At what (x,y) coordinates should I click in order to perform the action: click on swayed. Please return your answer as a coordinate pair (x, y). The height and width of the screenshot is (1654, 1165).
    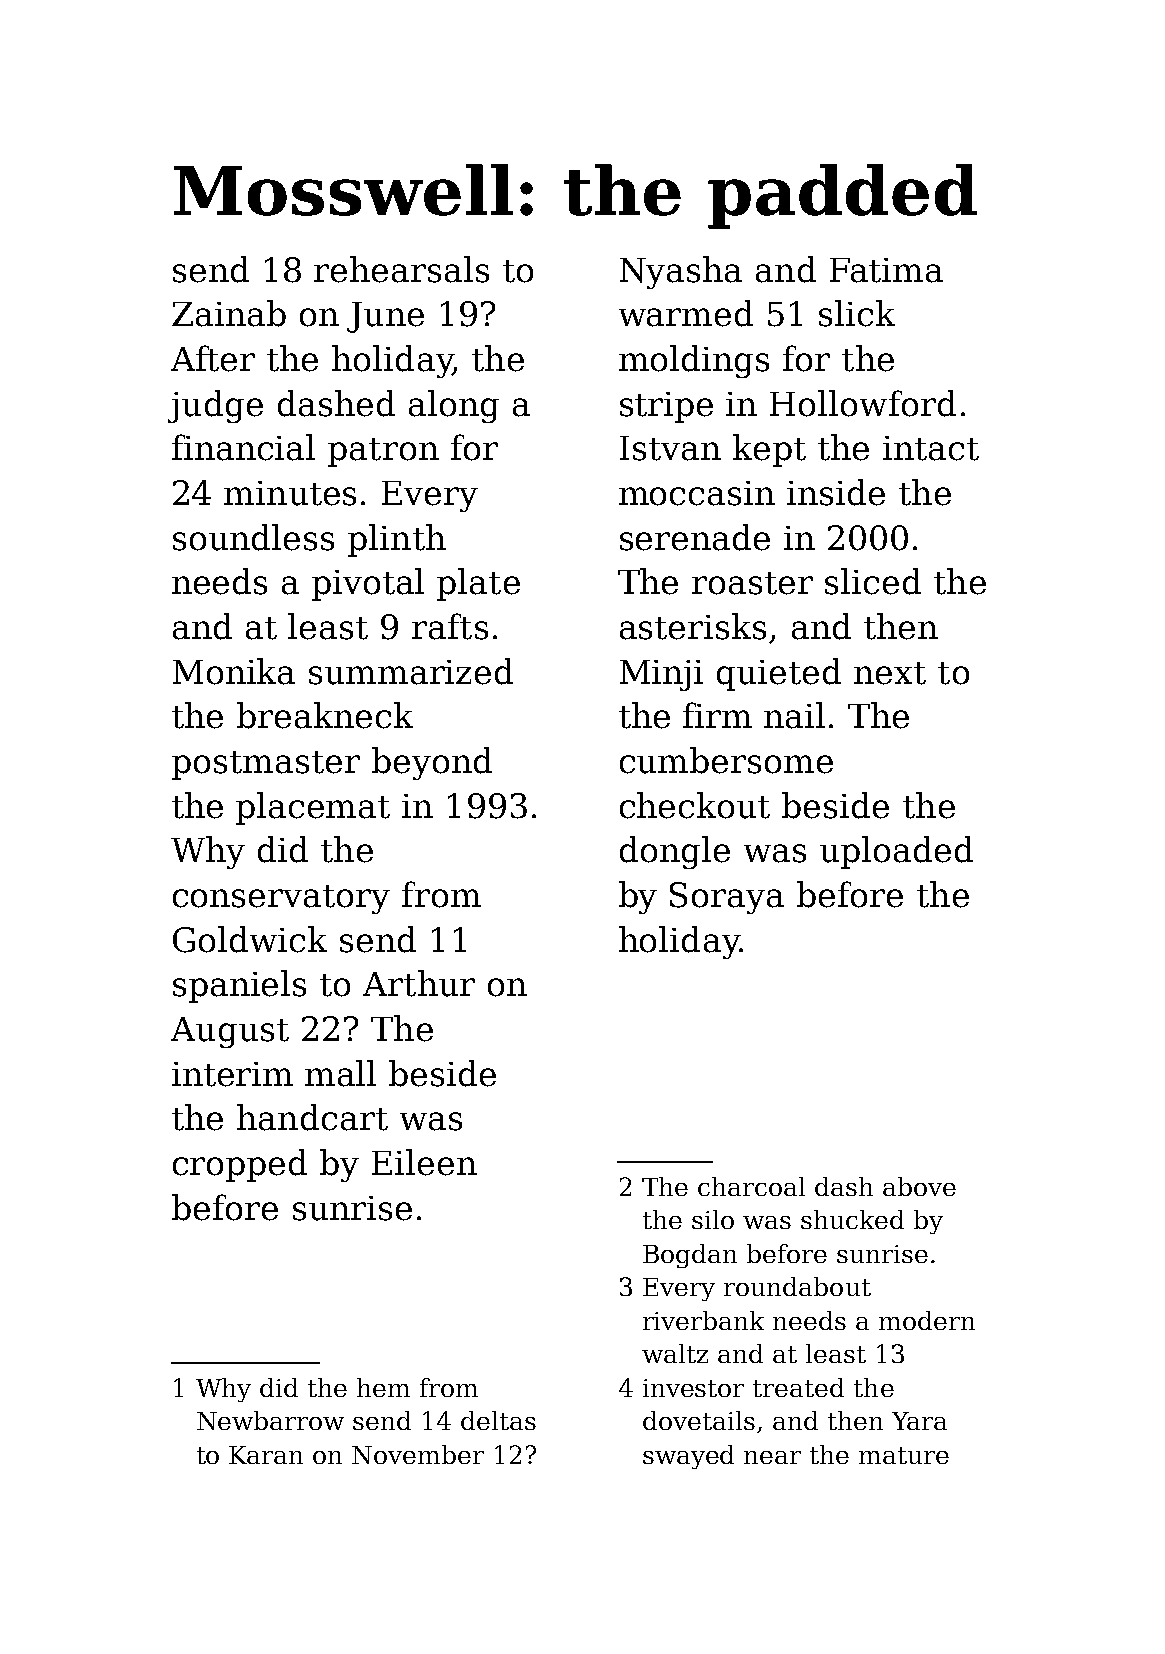
    Looking at the image, I should click on (688, 1457).
